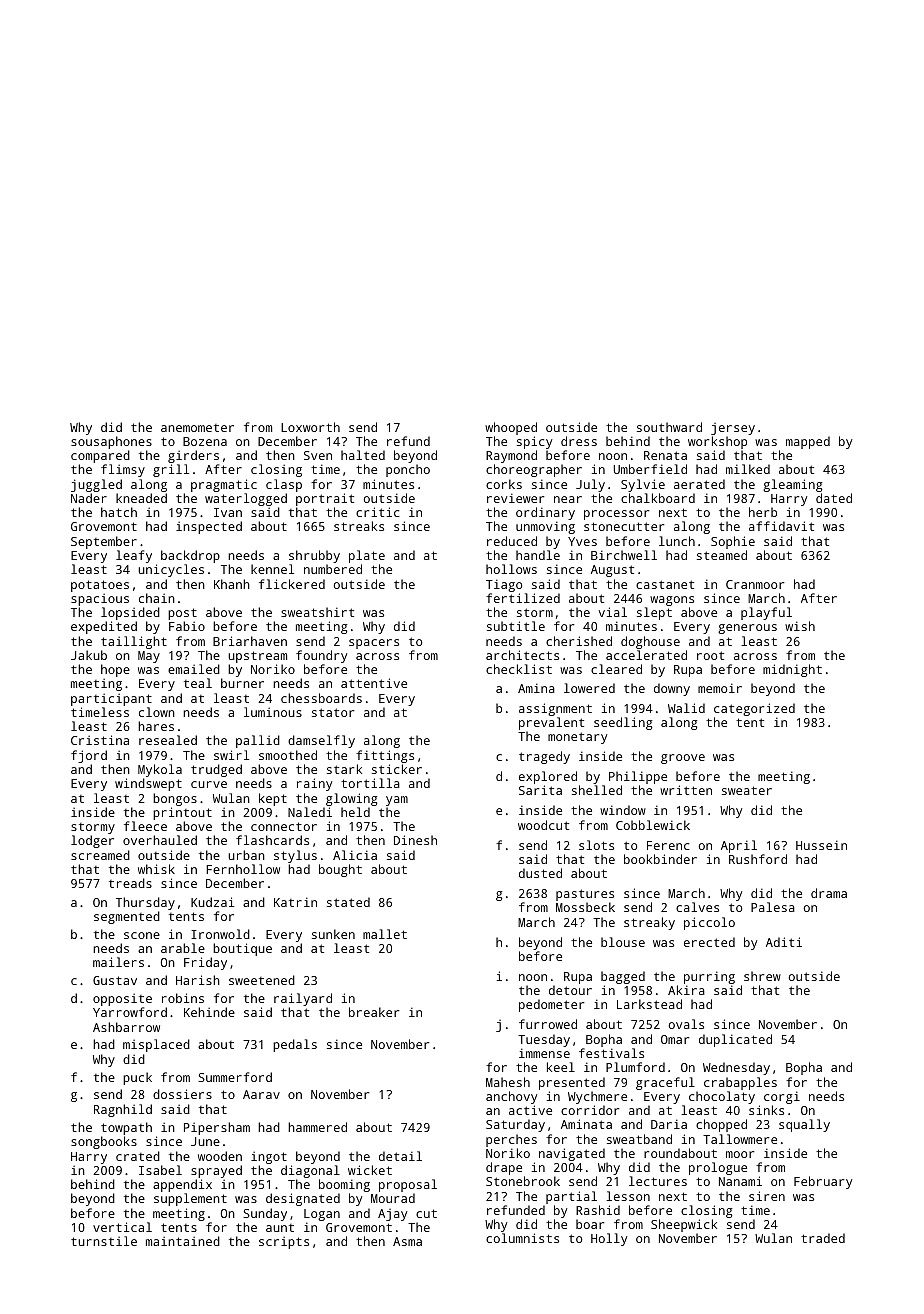 The height and width of the screenshot is (1314, 924). I want to click on jersey, so click(733, 429).
